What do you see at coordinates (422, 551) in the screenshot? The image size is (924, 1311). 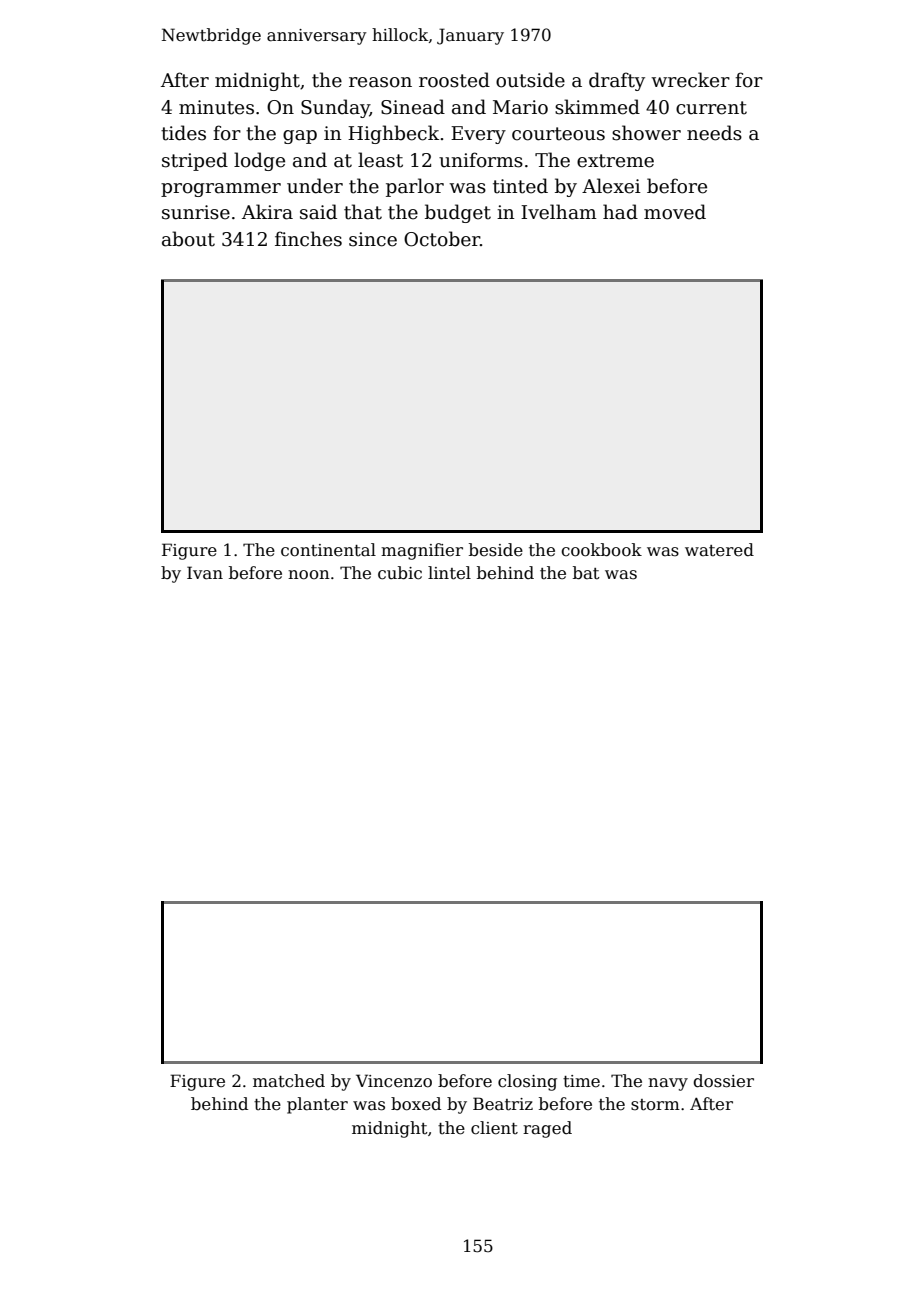 I see `magnifier` at bounding box center [422, 551].
